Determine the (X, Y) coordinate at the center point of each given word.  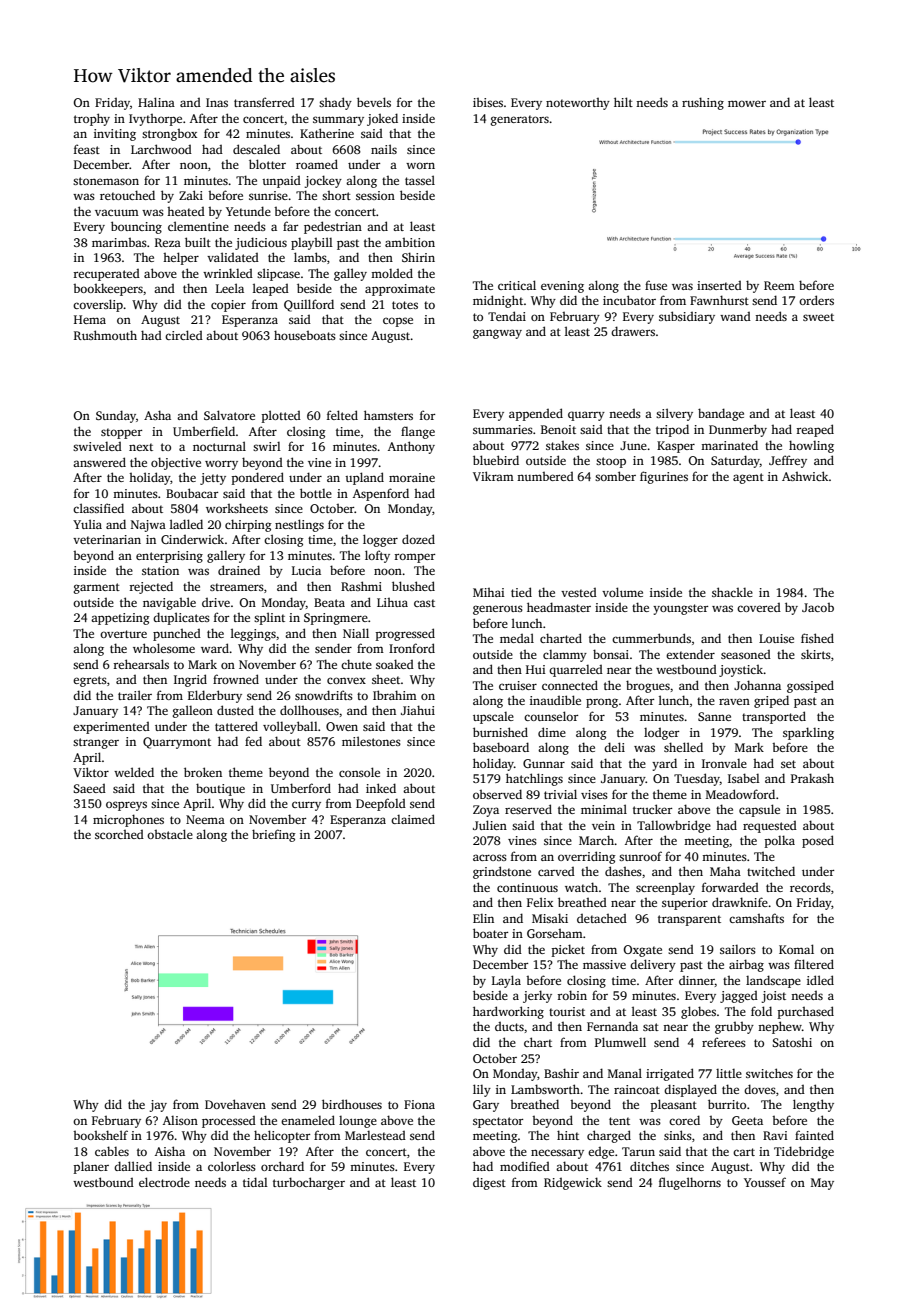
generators (520, 120)
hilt (623, 102)
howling (811, 446)
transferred (264, 102)
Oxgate (643, 951)
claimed (413, 819)
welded (134, 772)
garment (97, 588)
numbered (545, 476)
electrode (164, 1182)
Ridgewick (573, 1183)
